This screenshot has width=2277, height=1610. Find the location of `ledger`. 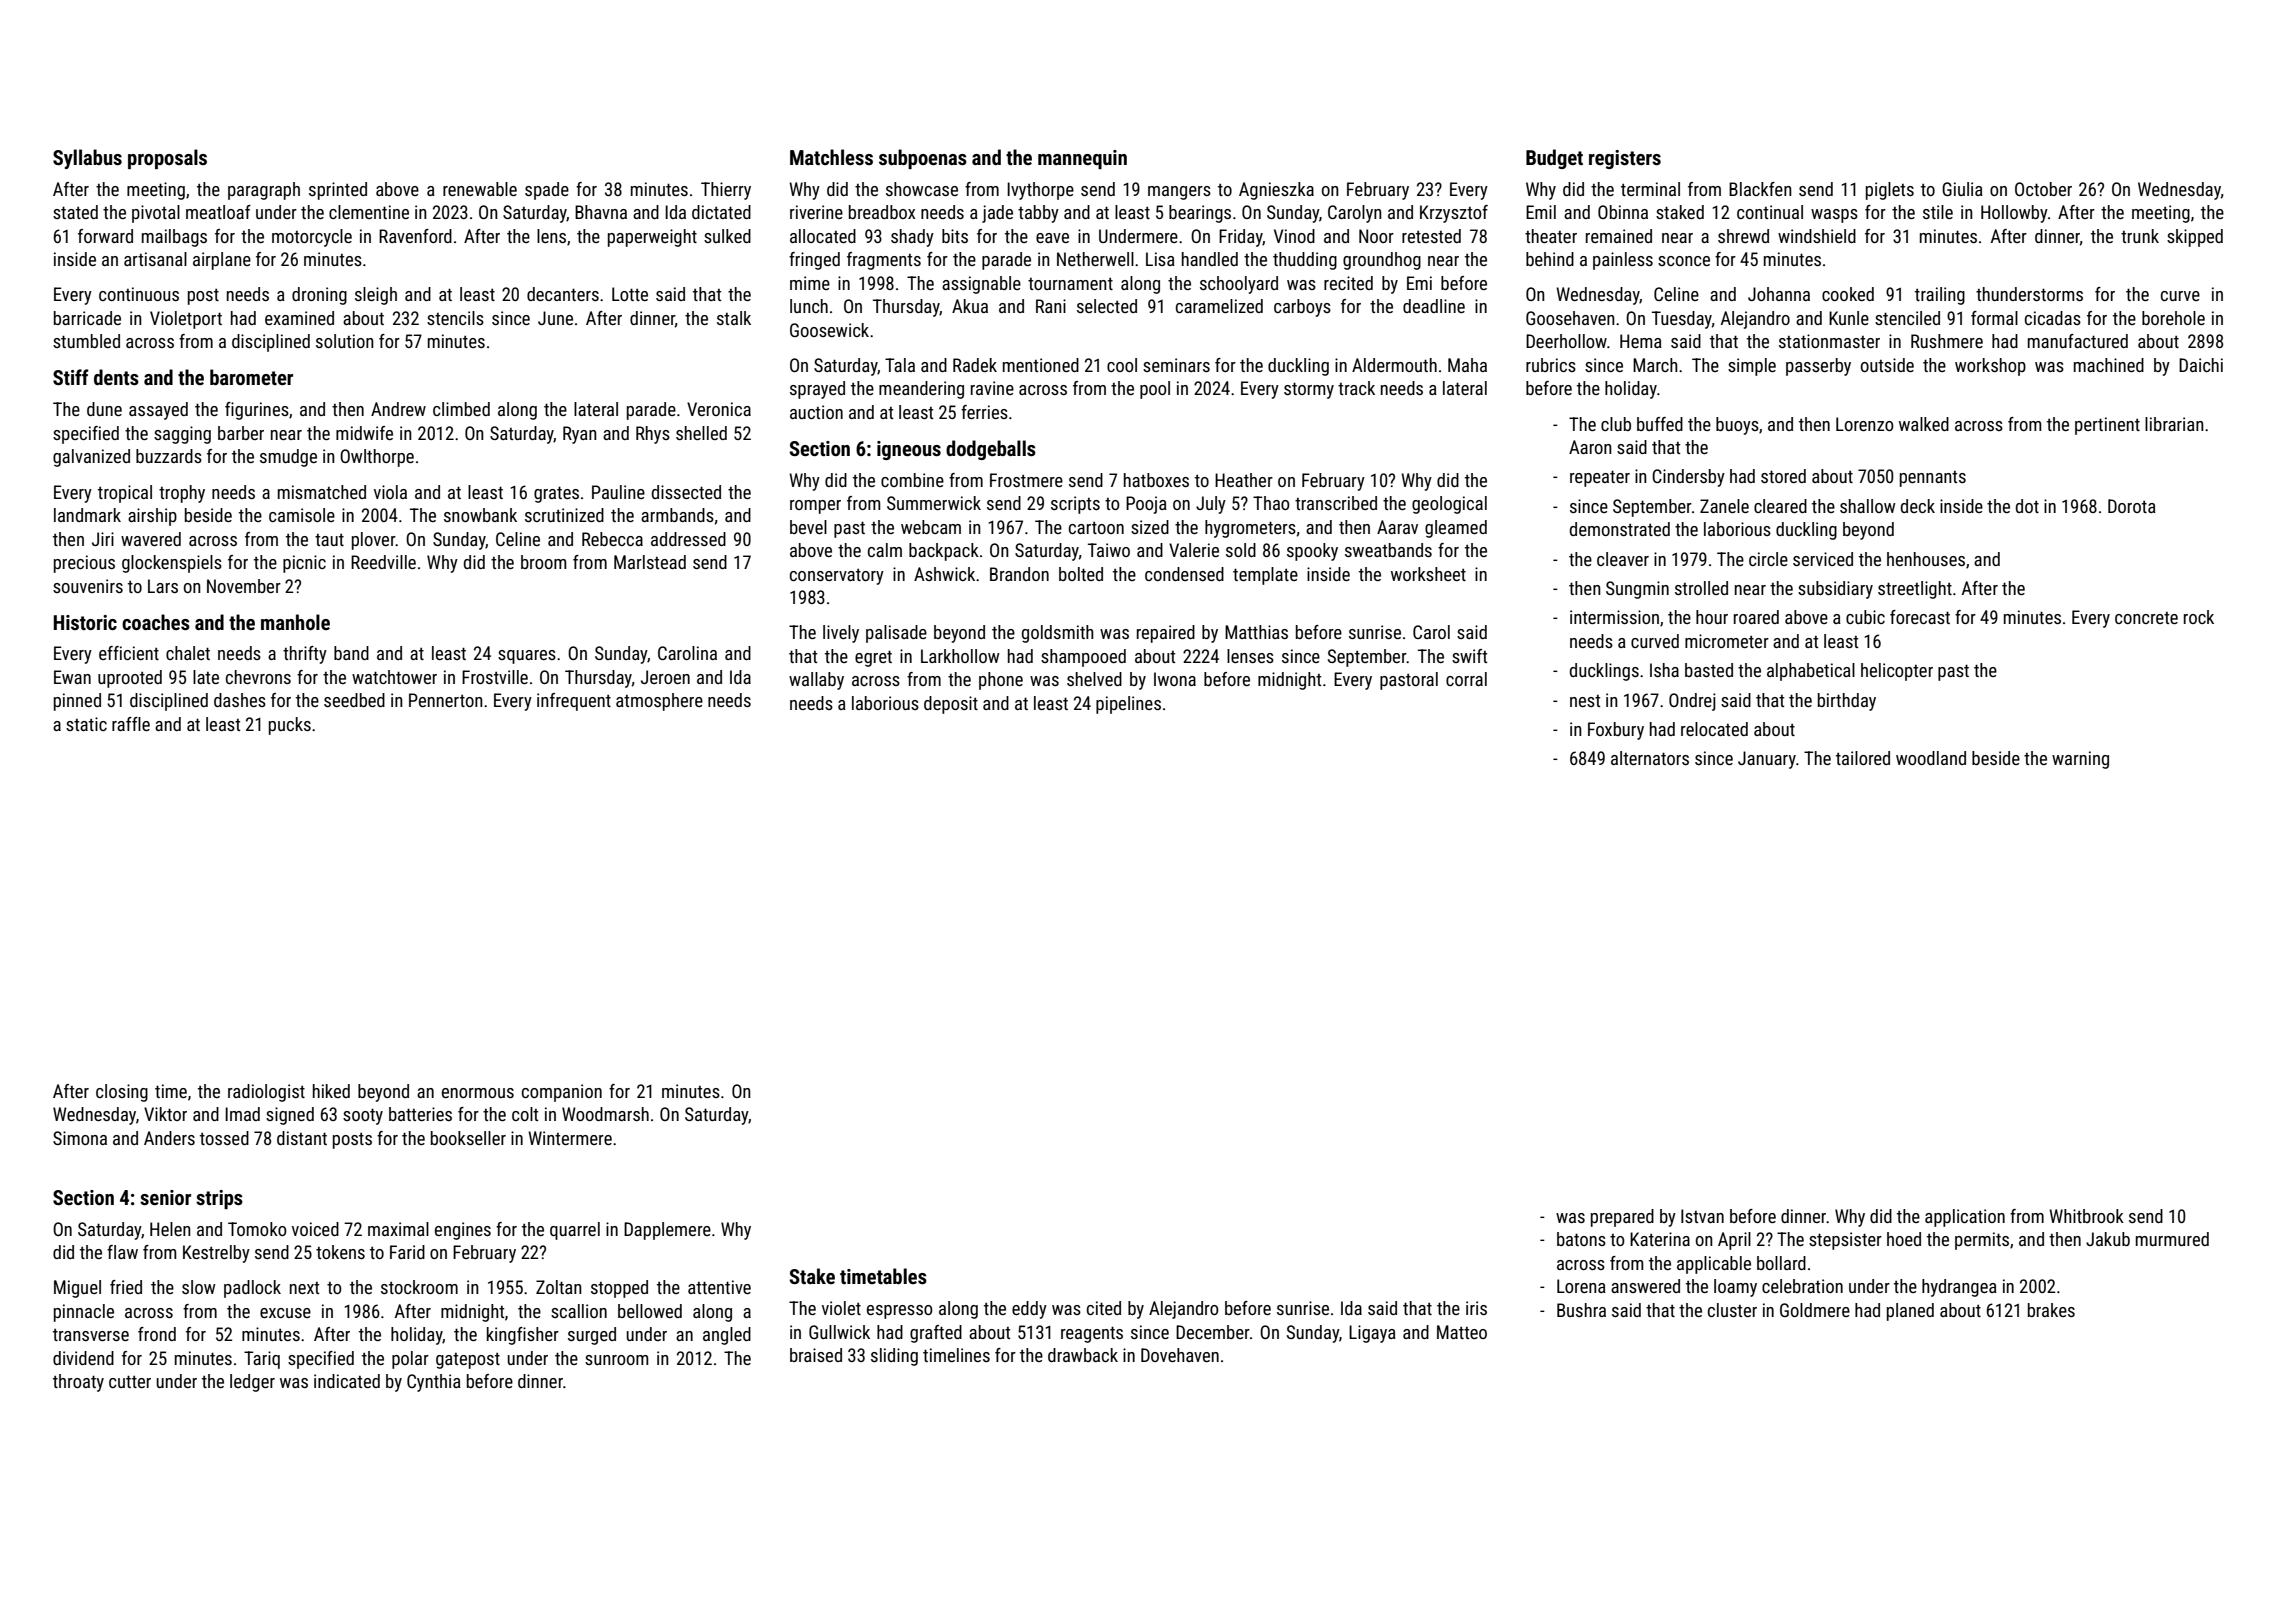

ledger is located at coordinates (252, 1383).
